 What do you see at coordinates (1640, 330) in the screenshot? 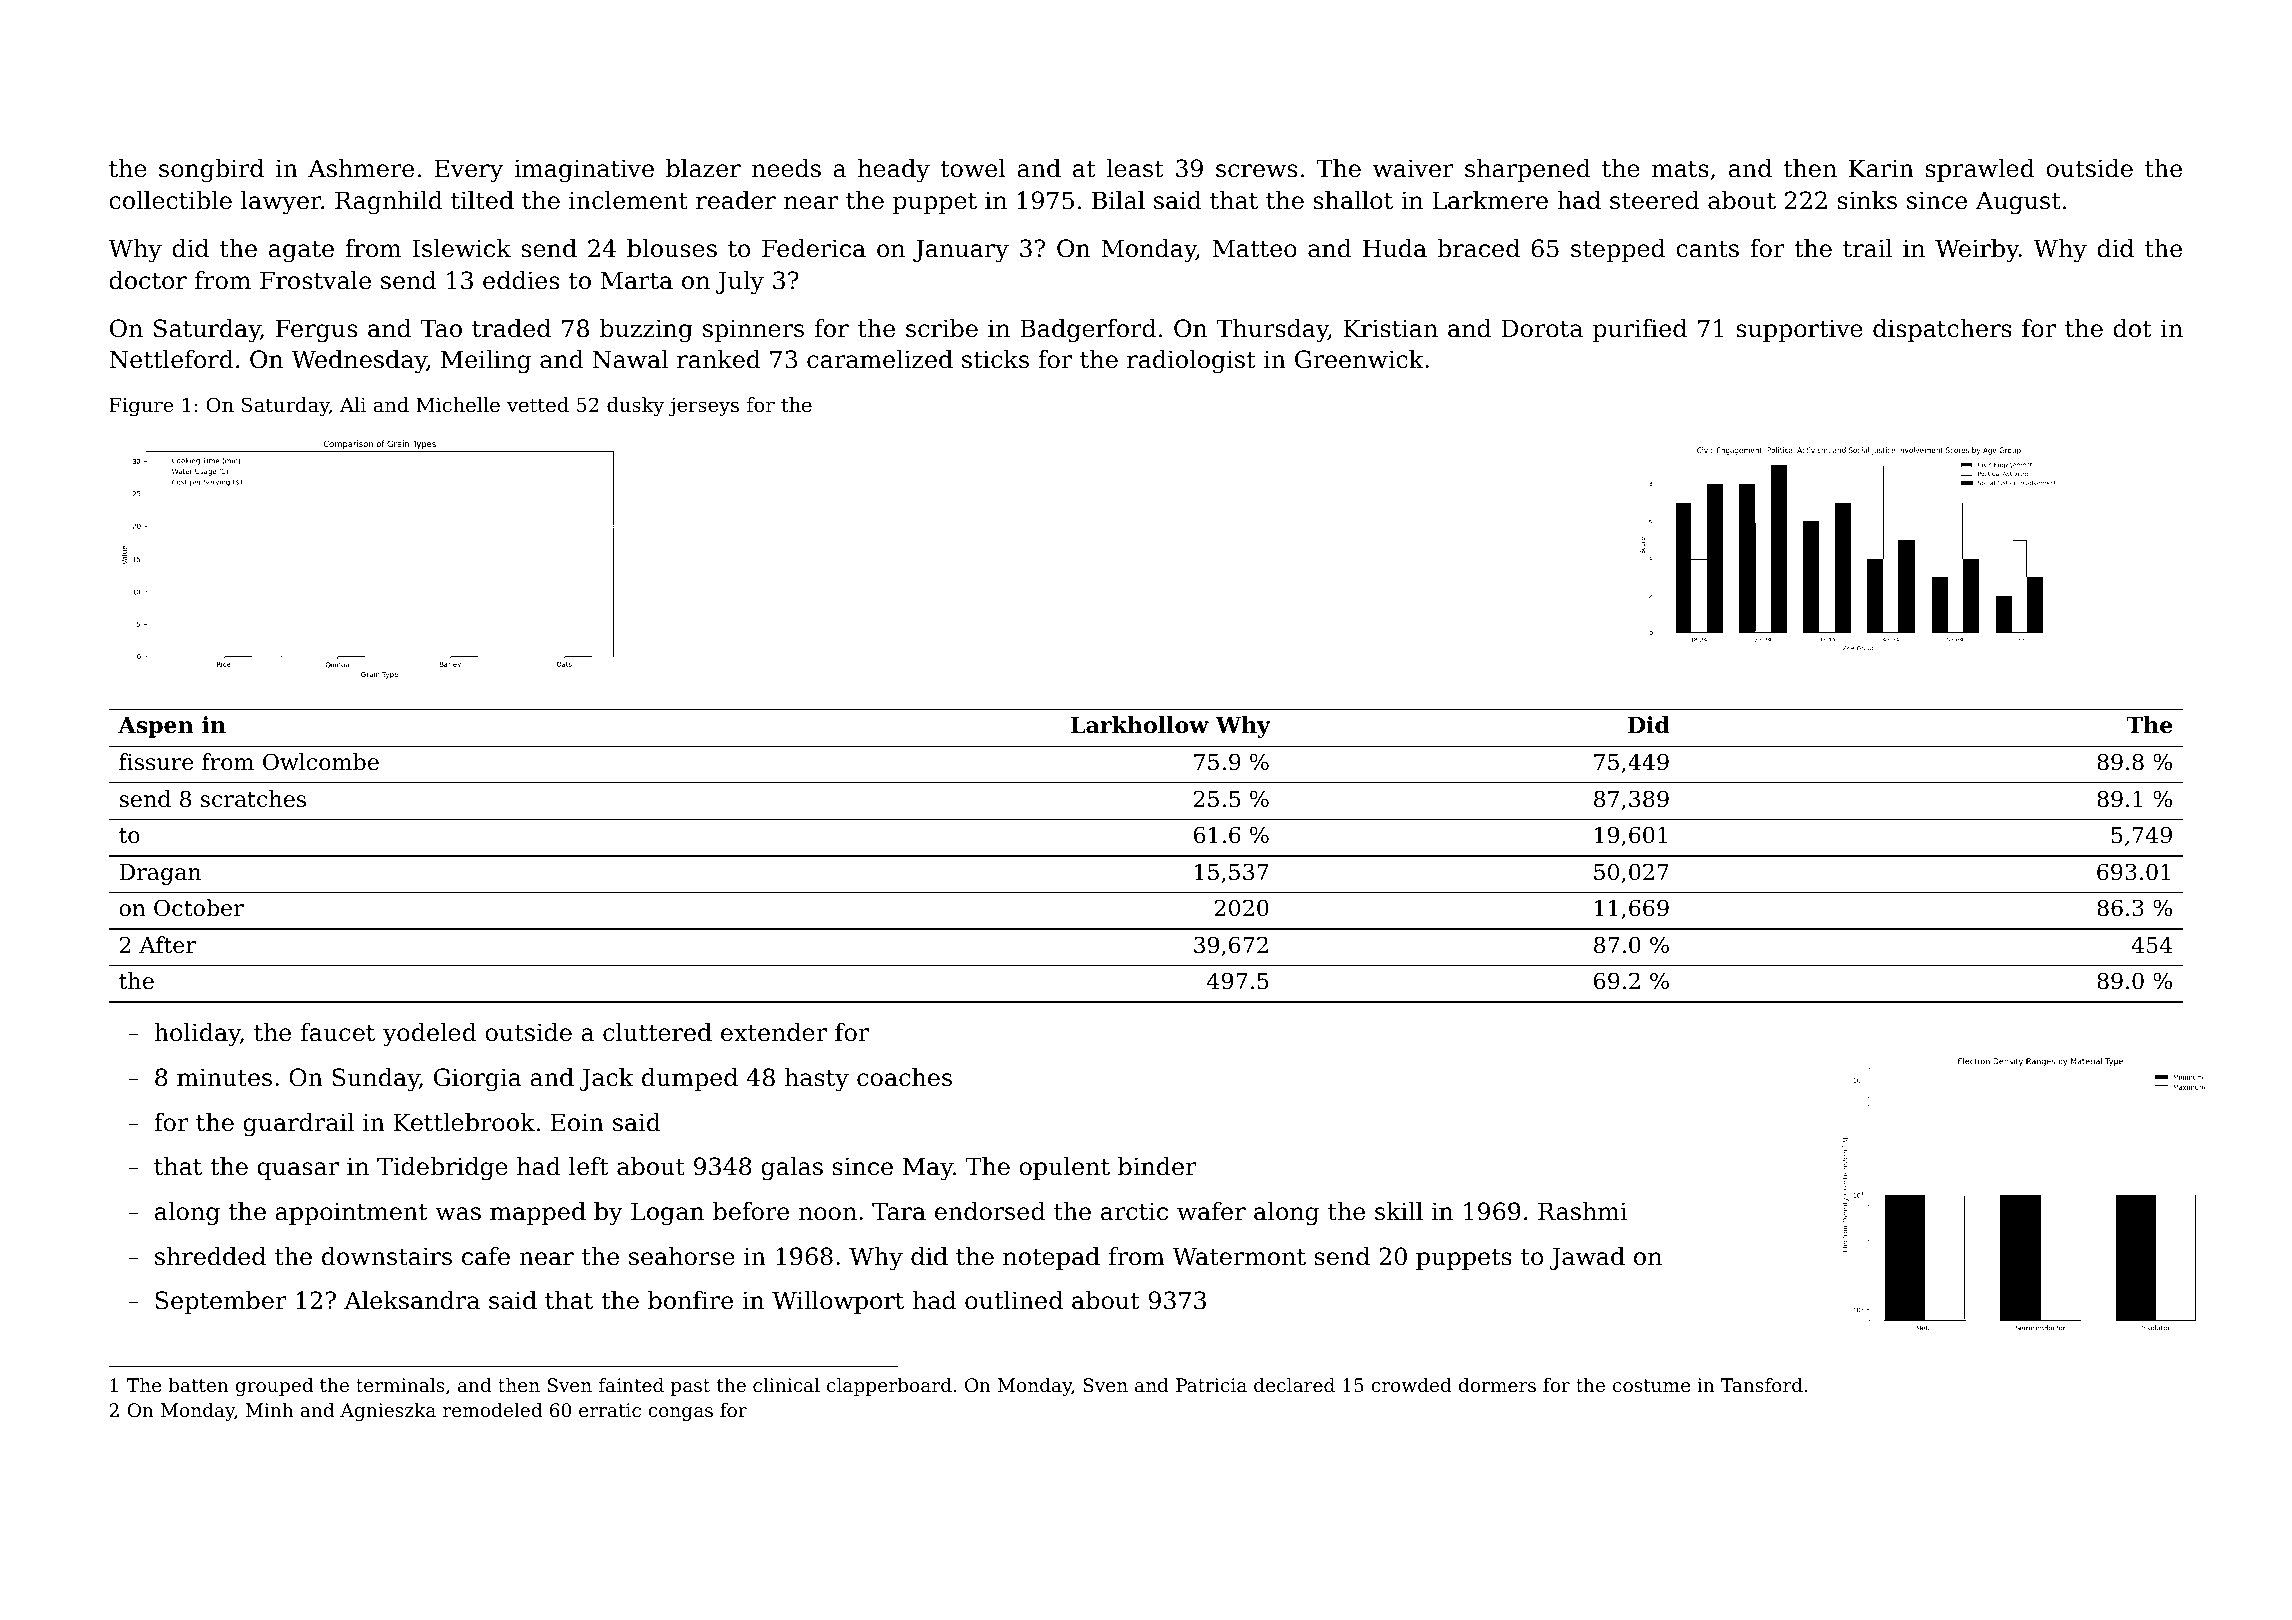
I see `purified` at bounding box center [1640, 330].
